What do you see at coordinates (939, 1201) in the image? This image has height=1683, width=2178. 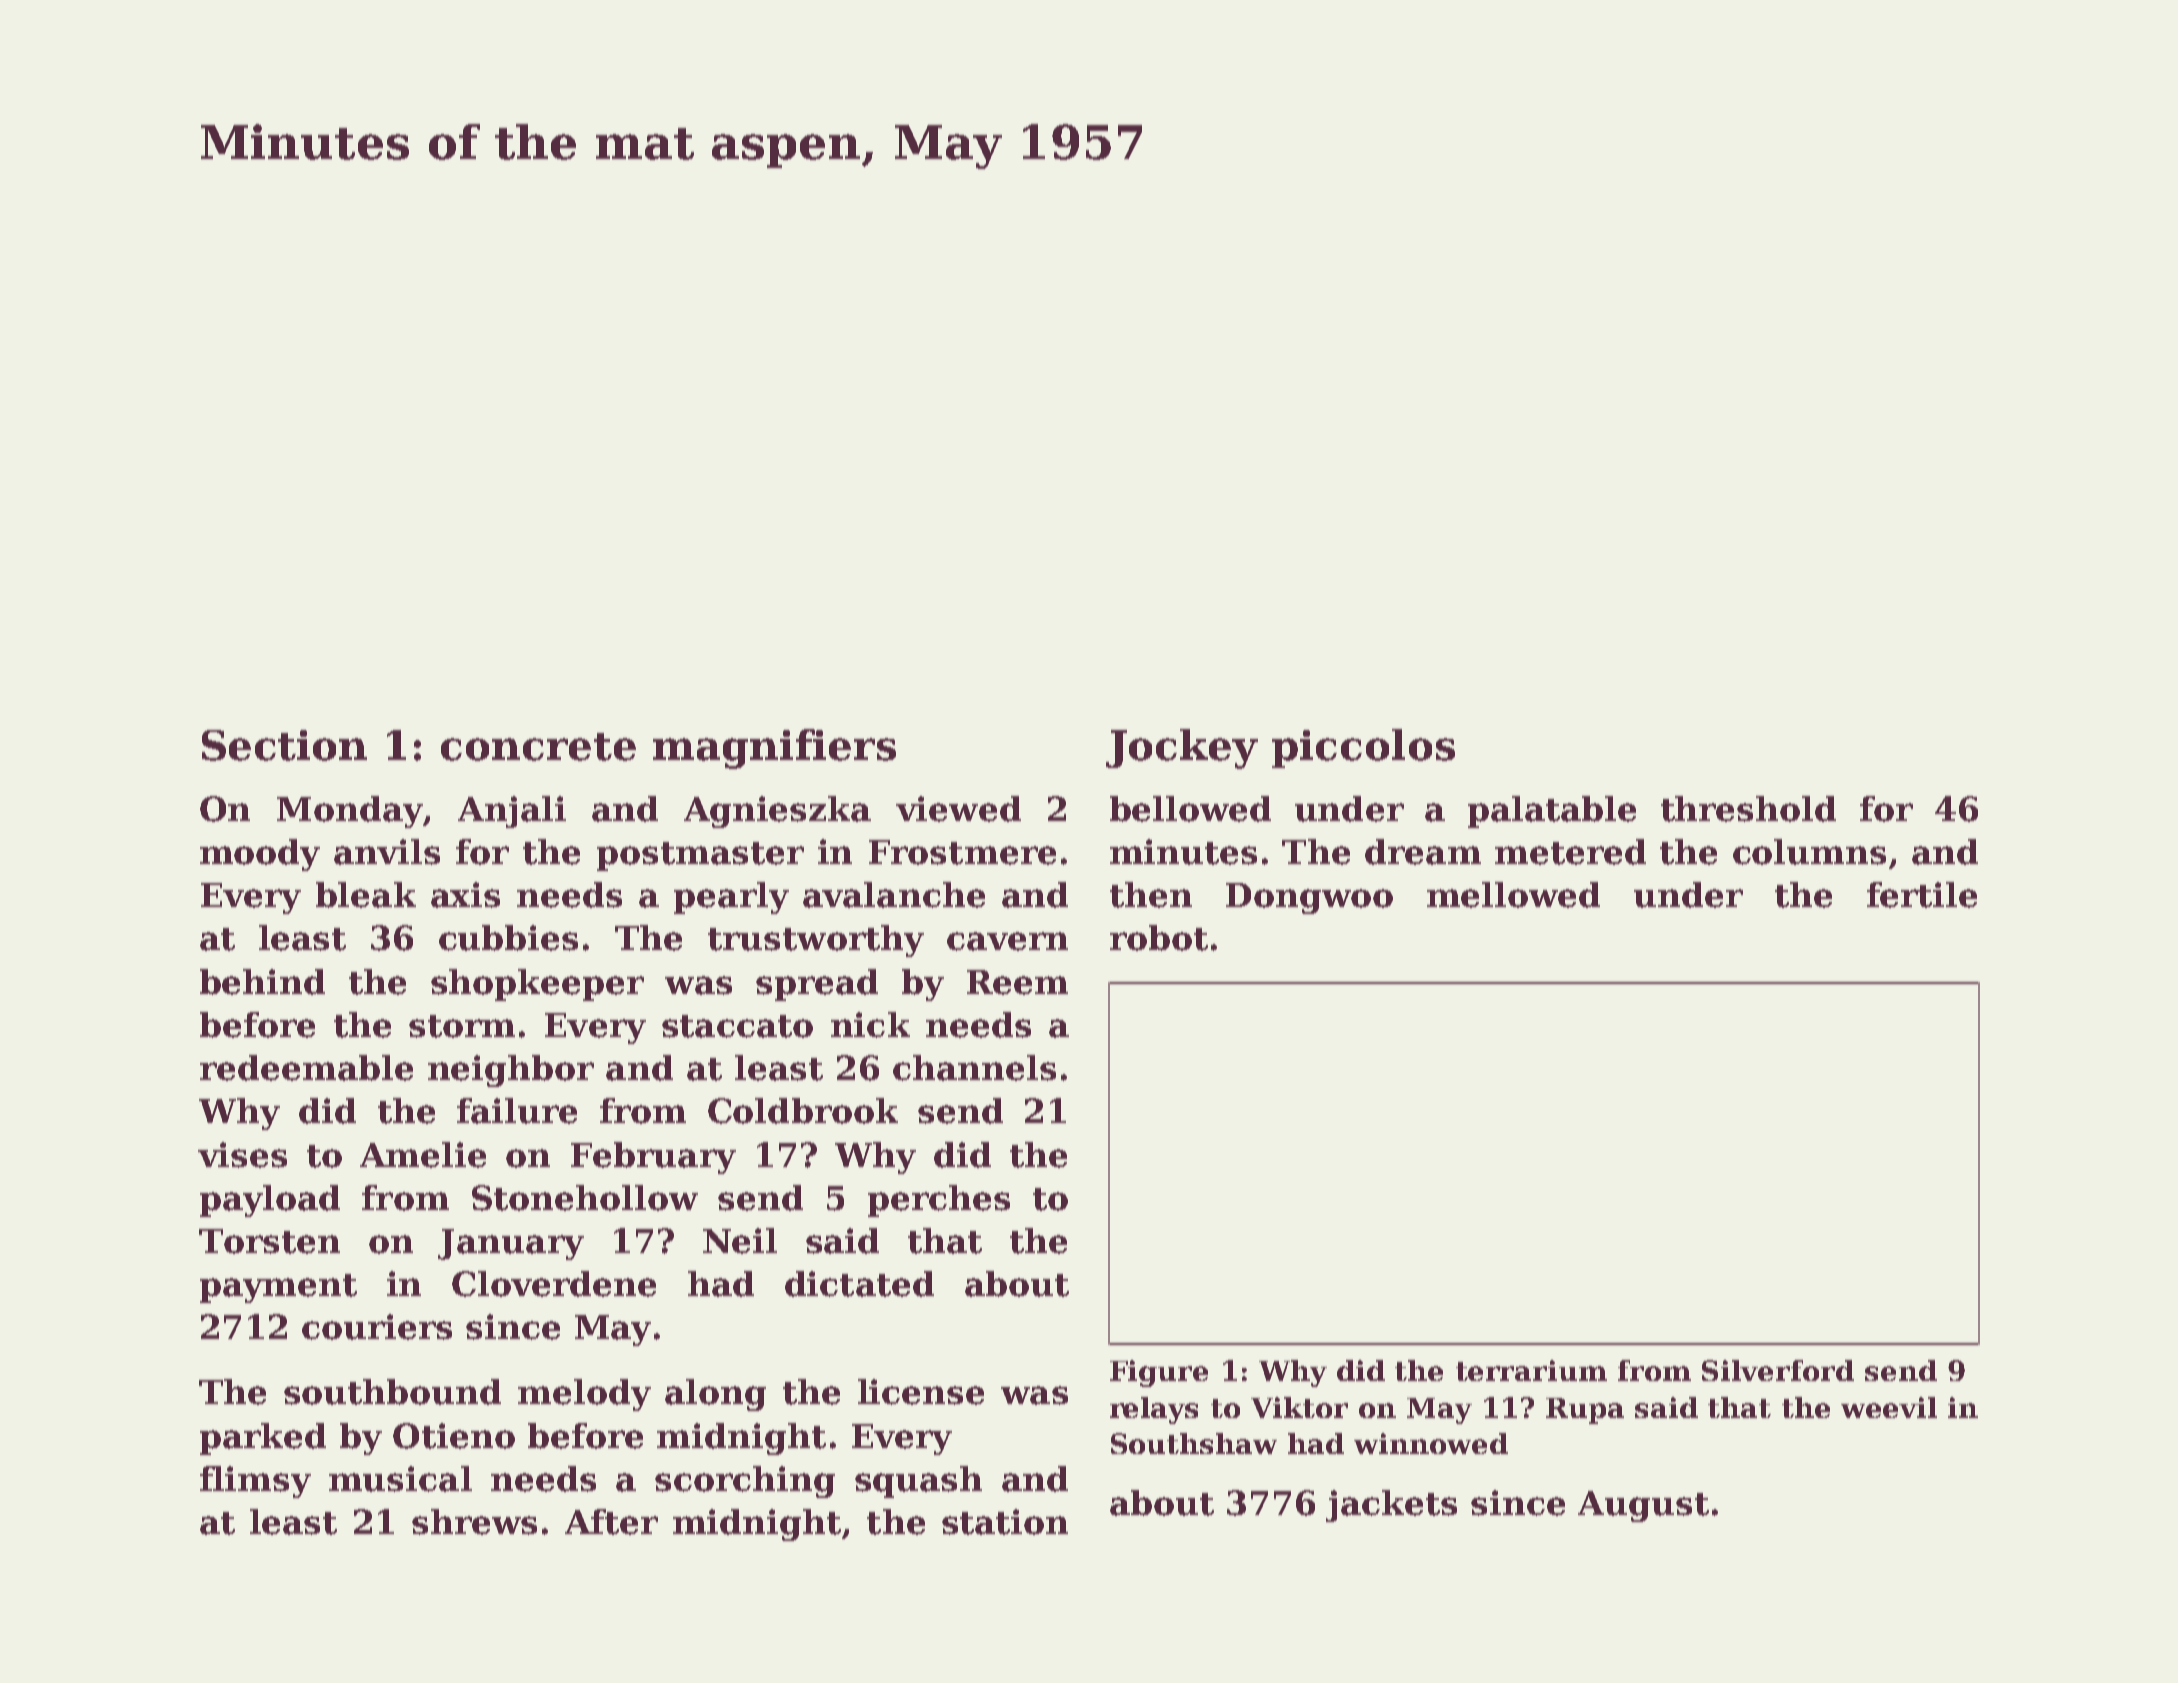 I see `perches` at bounding box center [939, 1201].
